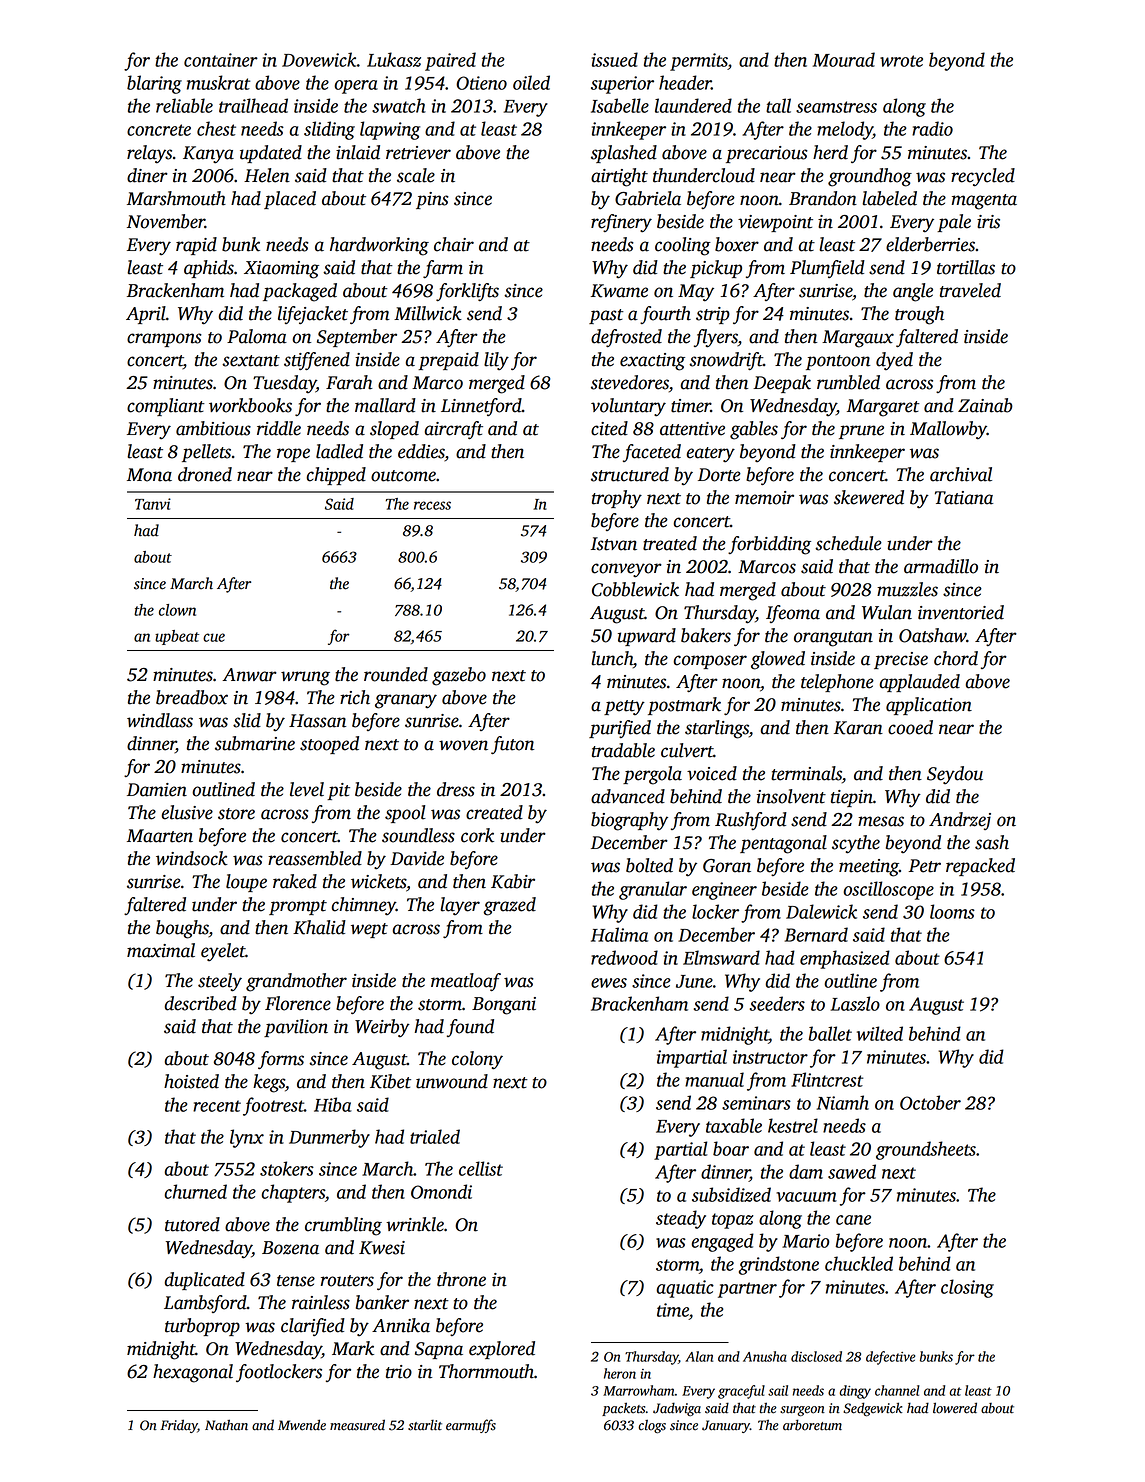 Image resolution: width=1145 pixels, height=1482 pixels. Describe the element at coordinates (302, 1425) in the page. I see `Mwende` at that location.
